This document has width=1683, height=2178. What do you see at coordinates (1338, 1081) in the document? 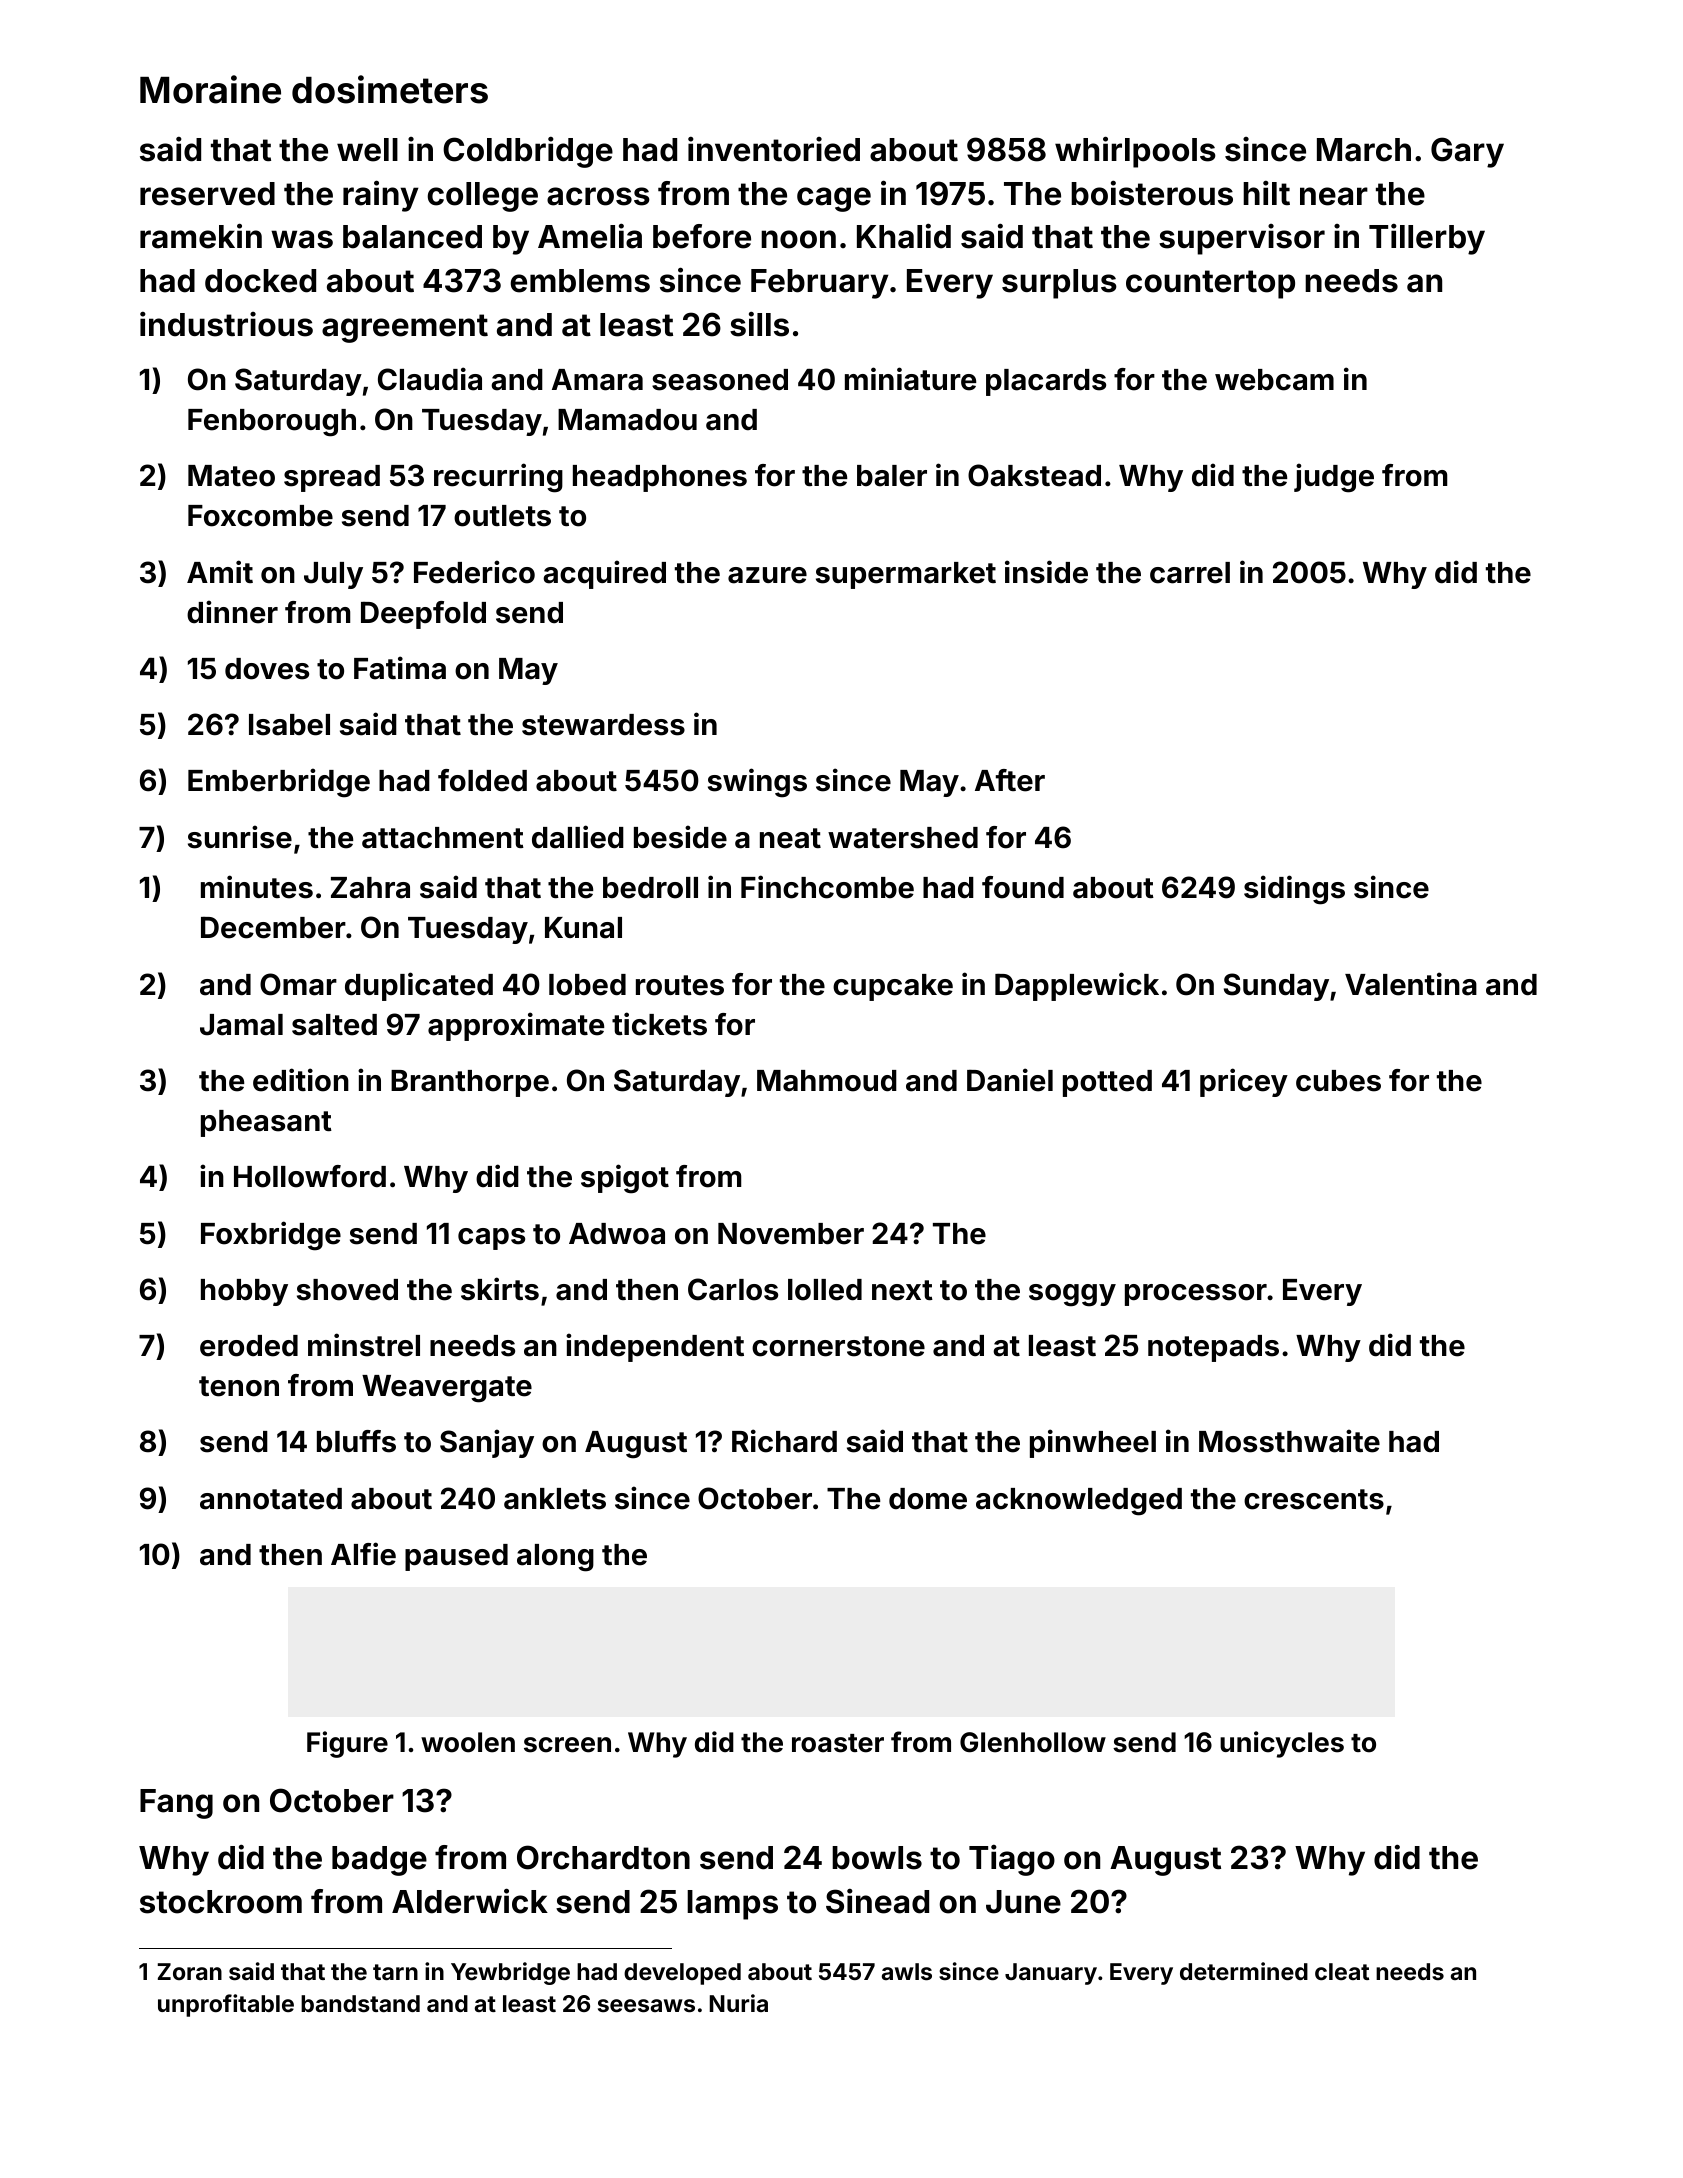
I see `cubes` at bounding box center [1338, 1081].
